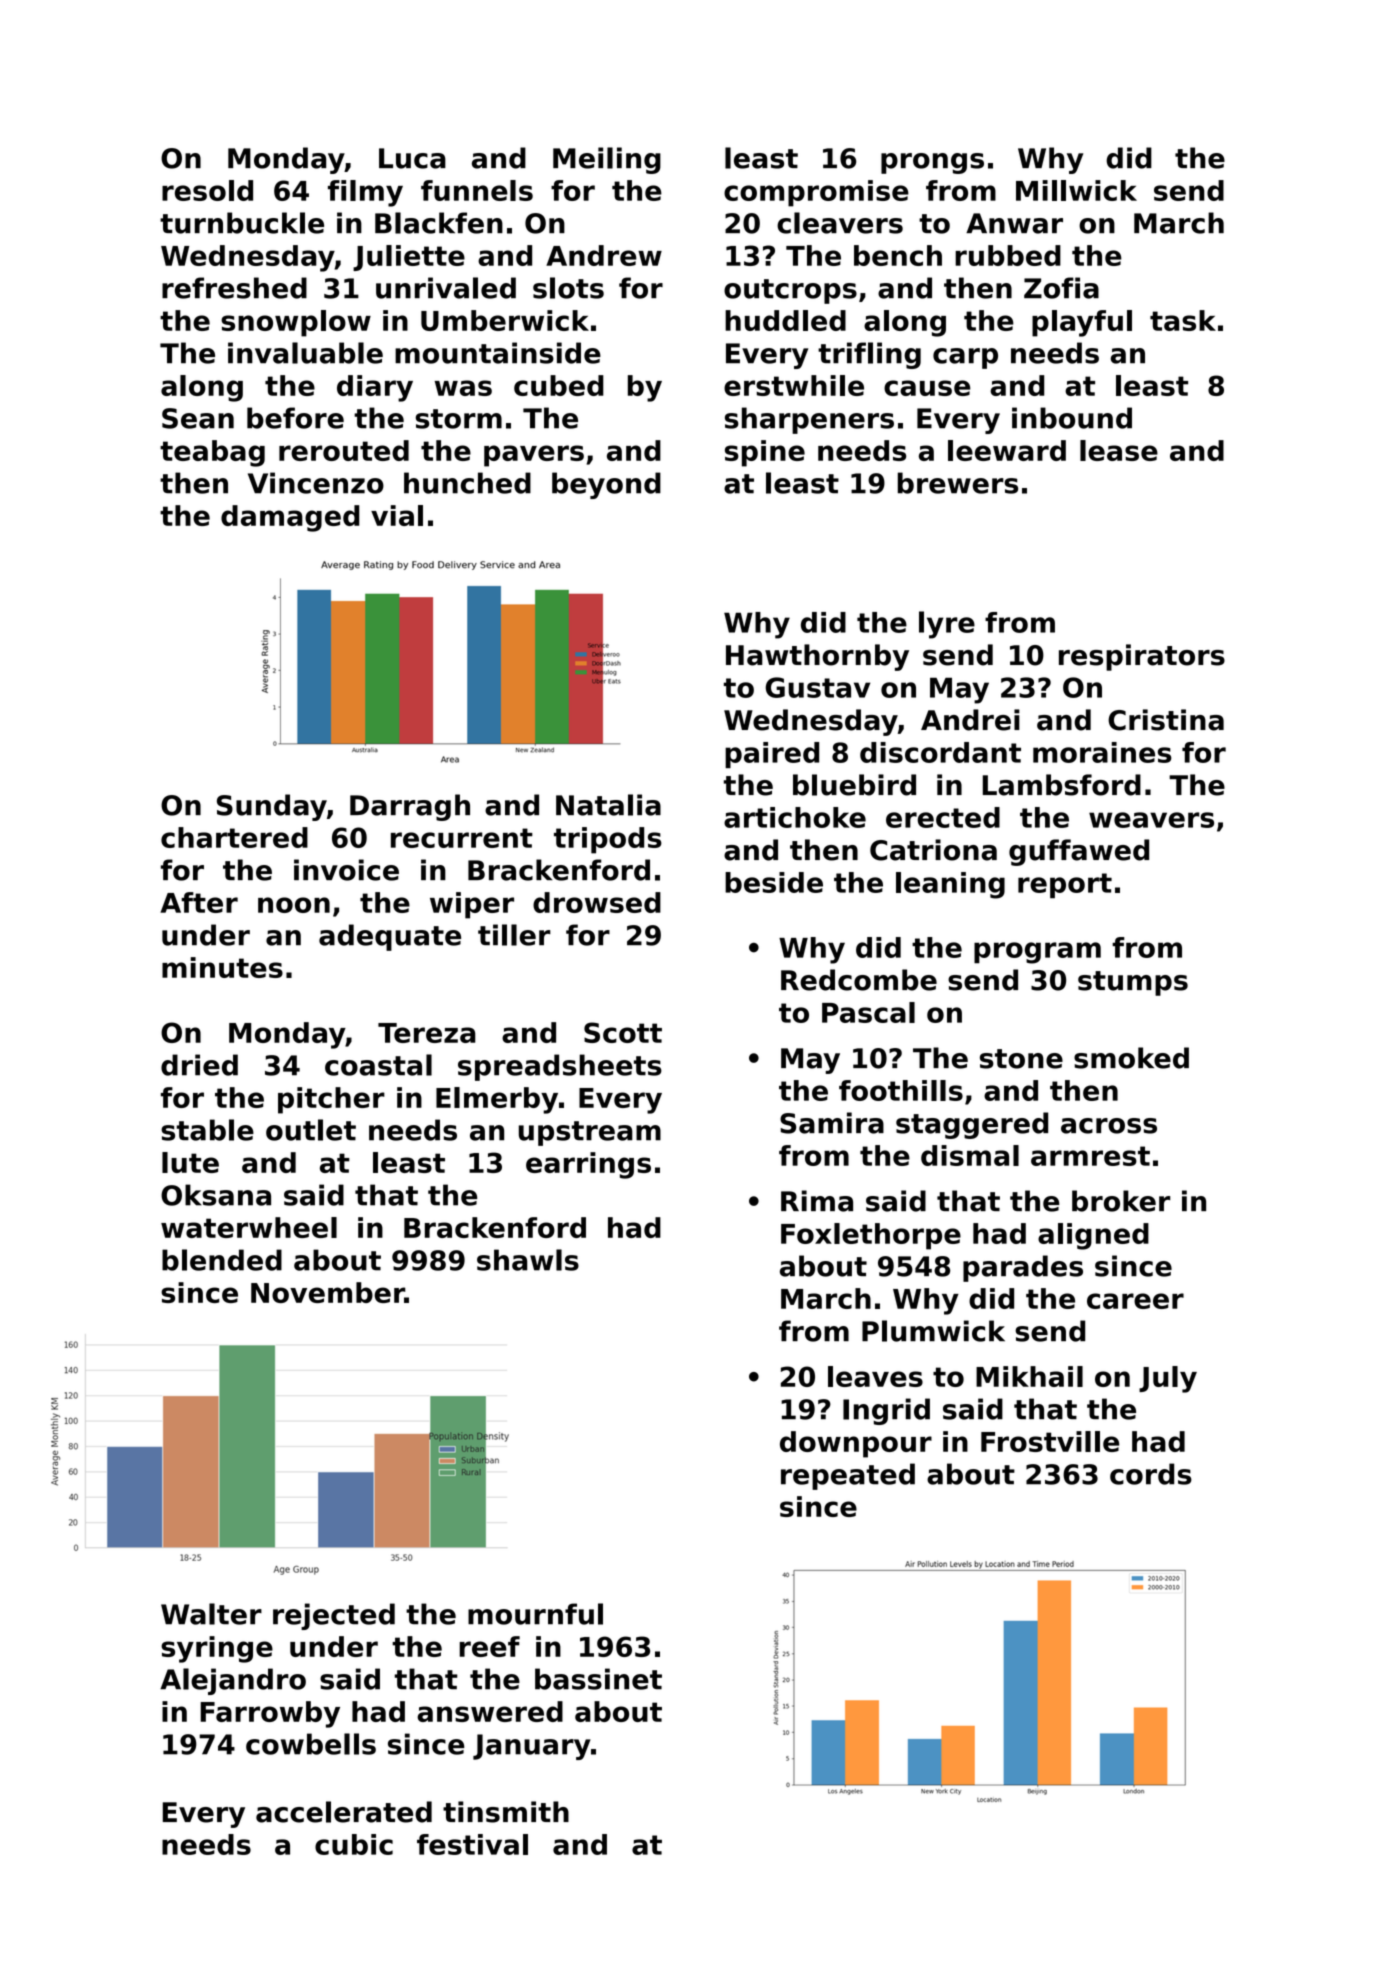  What do you see at coordinates (412, 158) in the screenshot?
I see `Luca` at bounding box center [412, 158].
